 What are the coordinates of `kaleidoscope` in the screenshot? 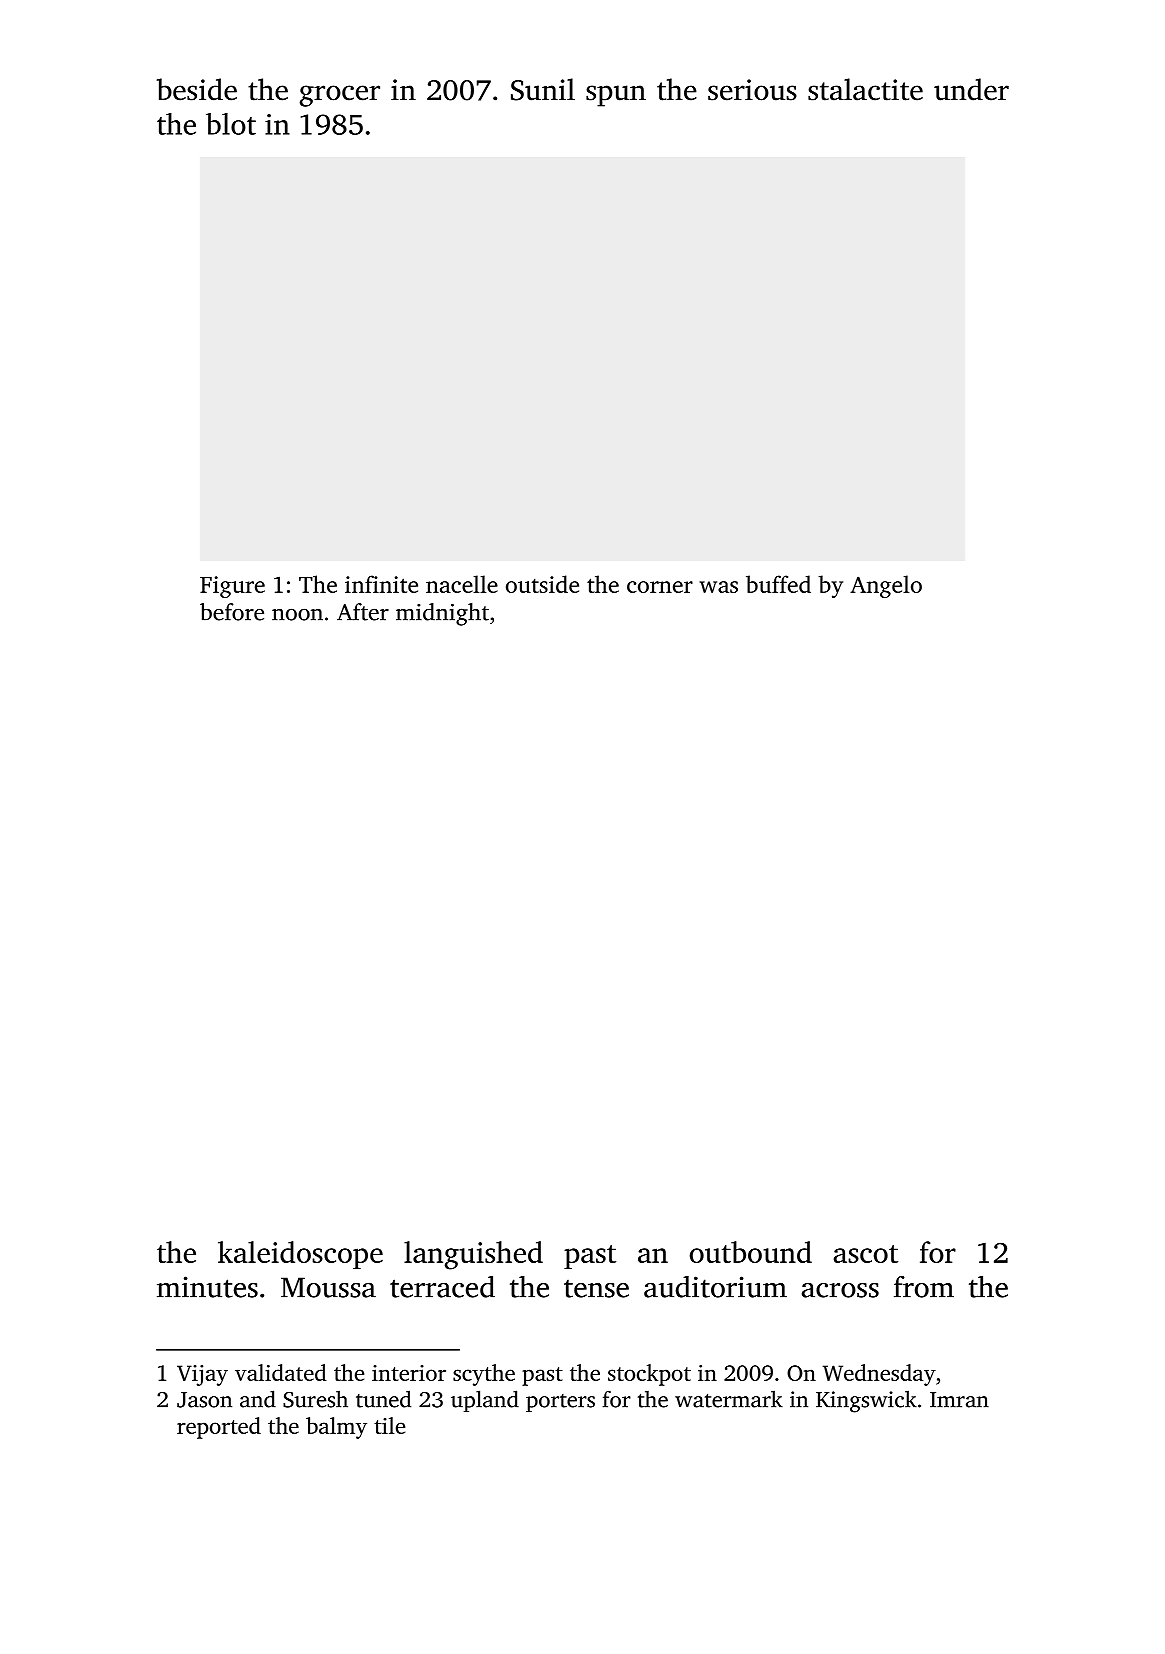 It's located at (300, 1255).
